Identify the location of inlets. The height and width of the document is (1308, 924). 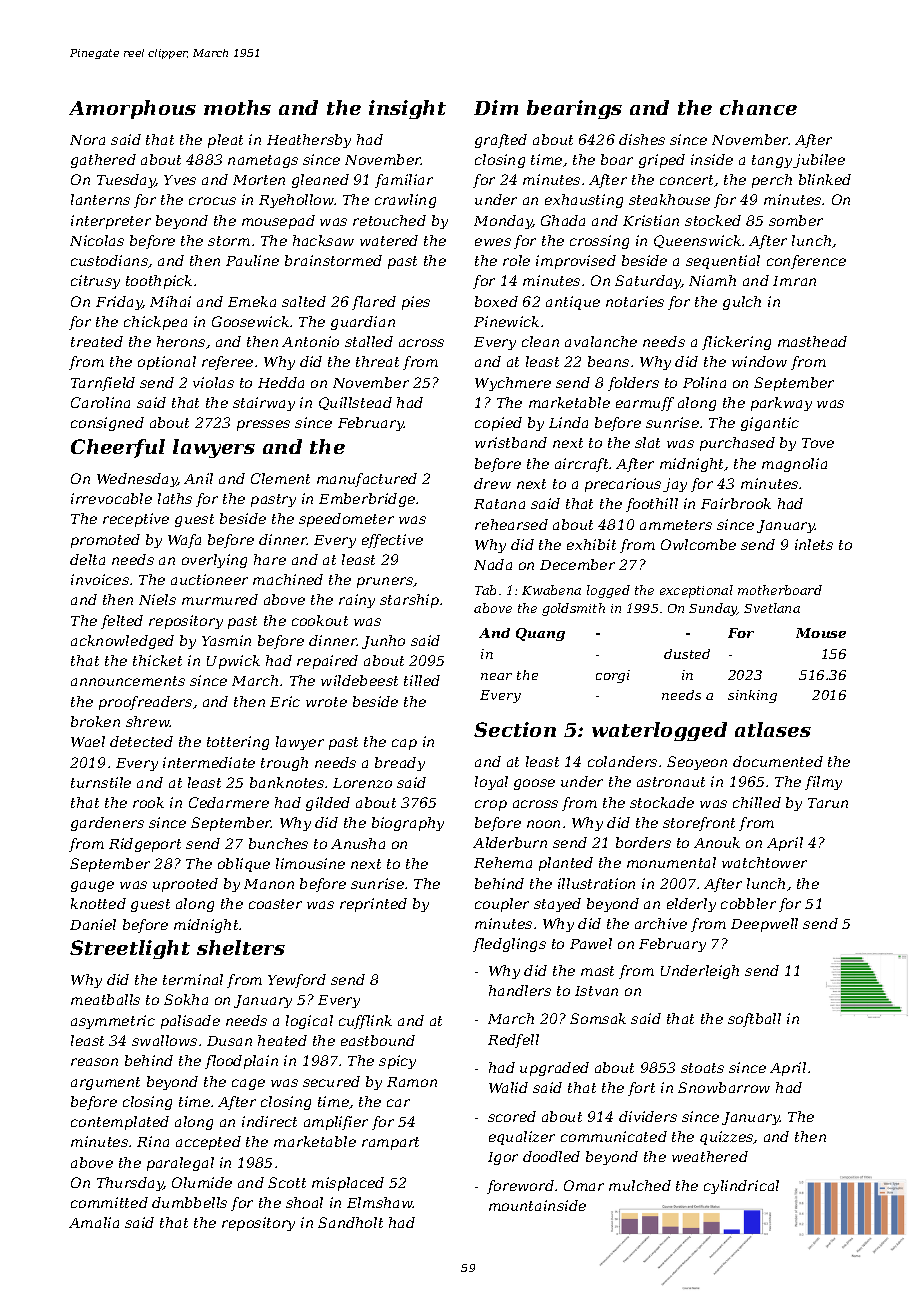
(814, 544).
